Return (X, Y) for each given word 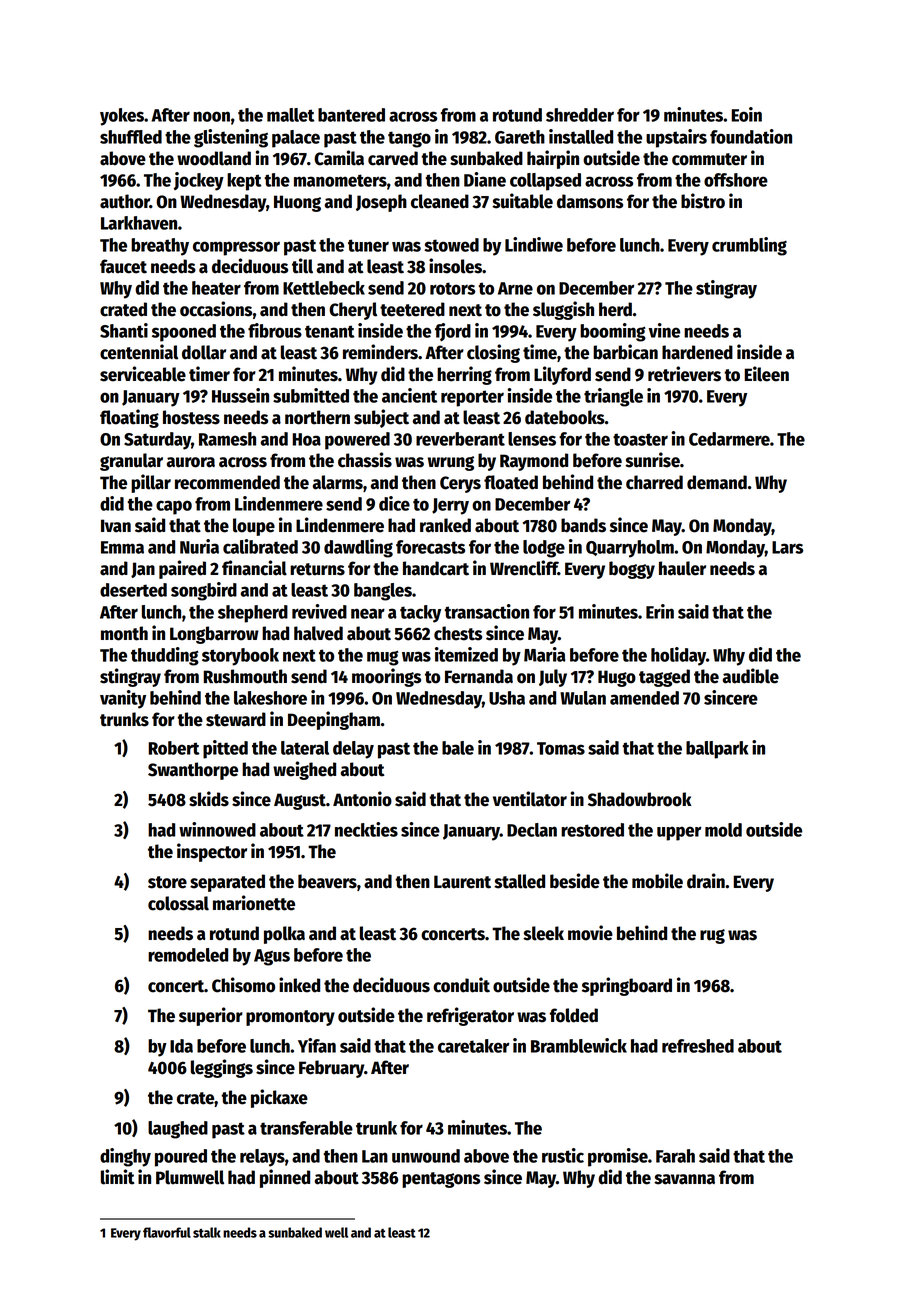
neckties (366, 829)
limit (118, 1177)
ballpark (717, 750)
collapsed (545, 182)
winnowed (217, 829)
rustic (563, 1155)
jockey (199, 181)
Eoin (746, 114)
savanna (684, 1179)
